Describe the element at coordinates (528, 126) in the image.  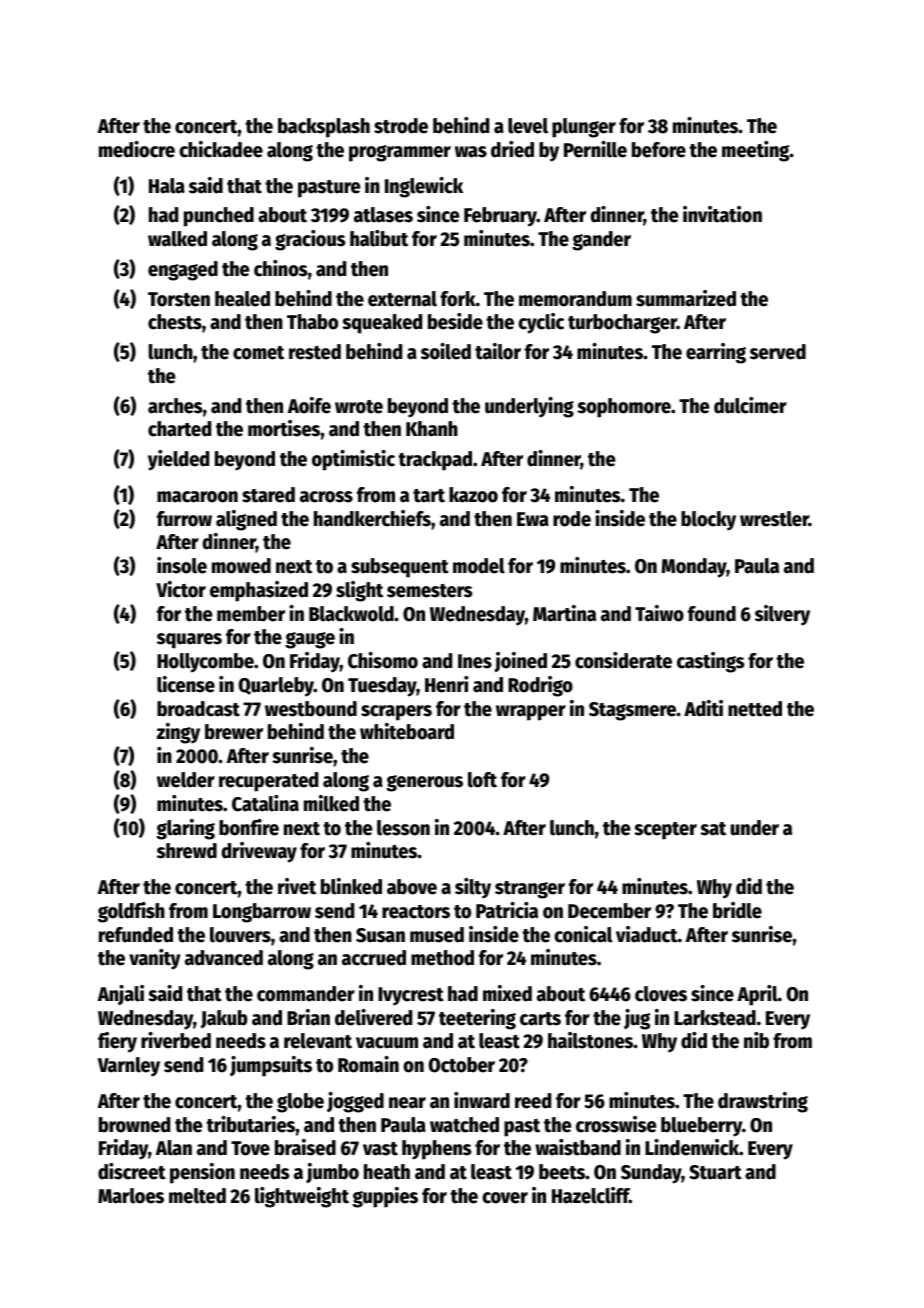
I see `level` at that location.
